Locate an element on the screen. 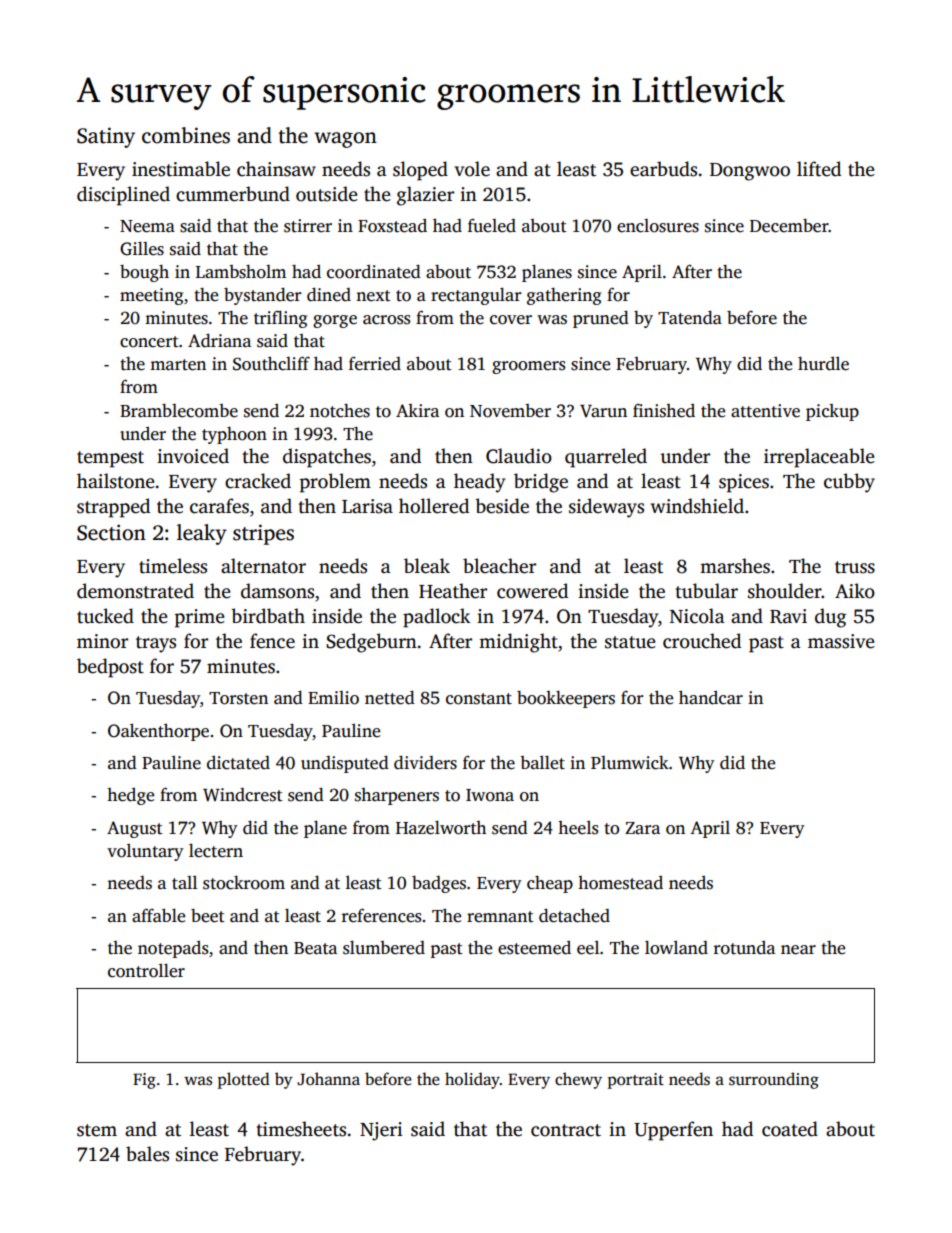  holiday is located at coordinates (472, 1080).
